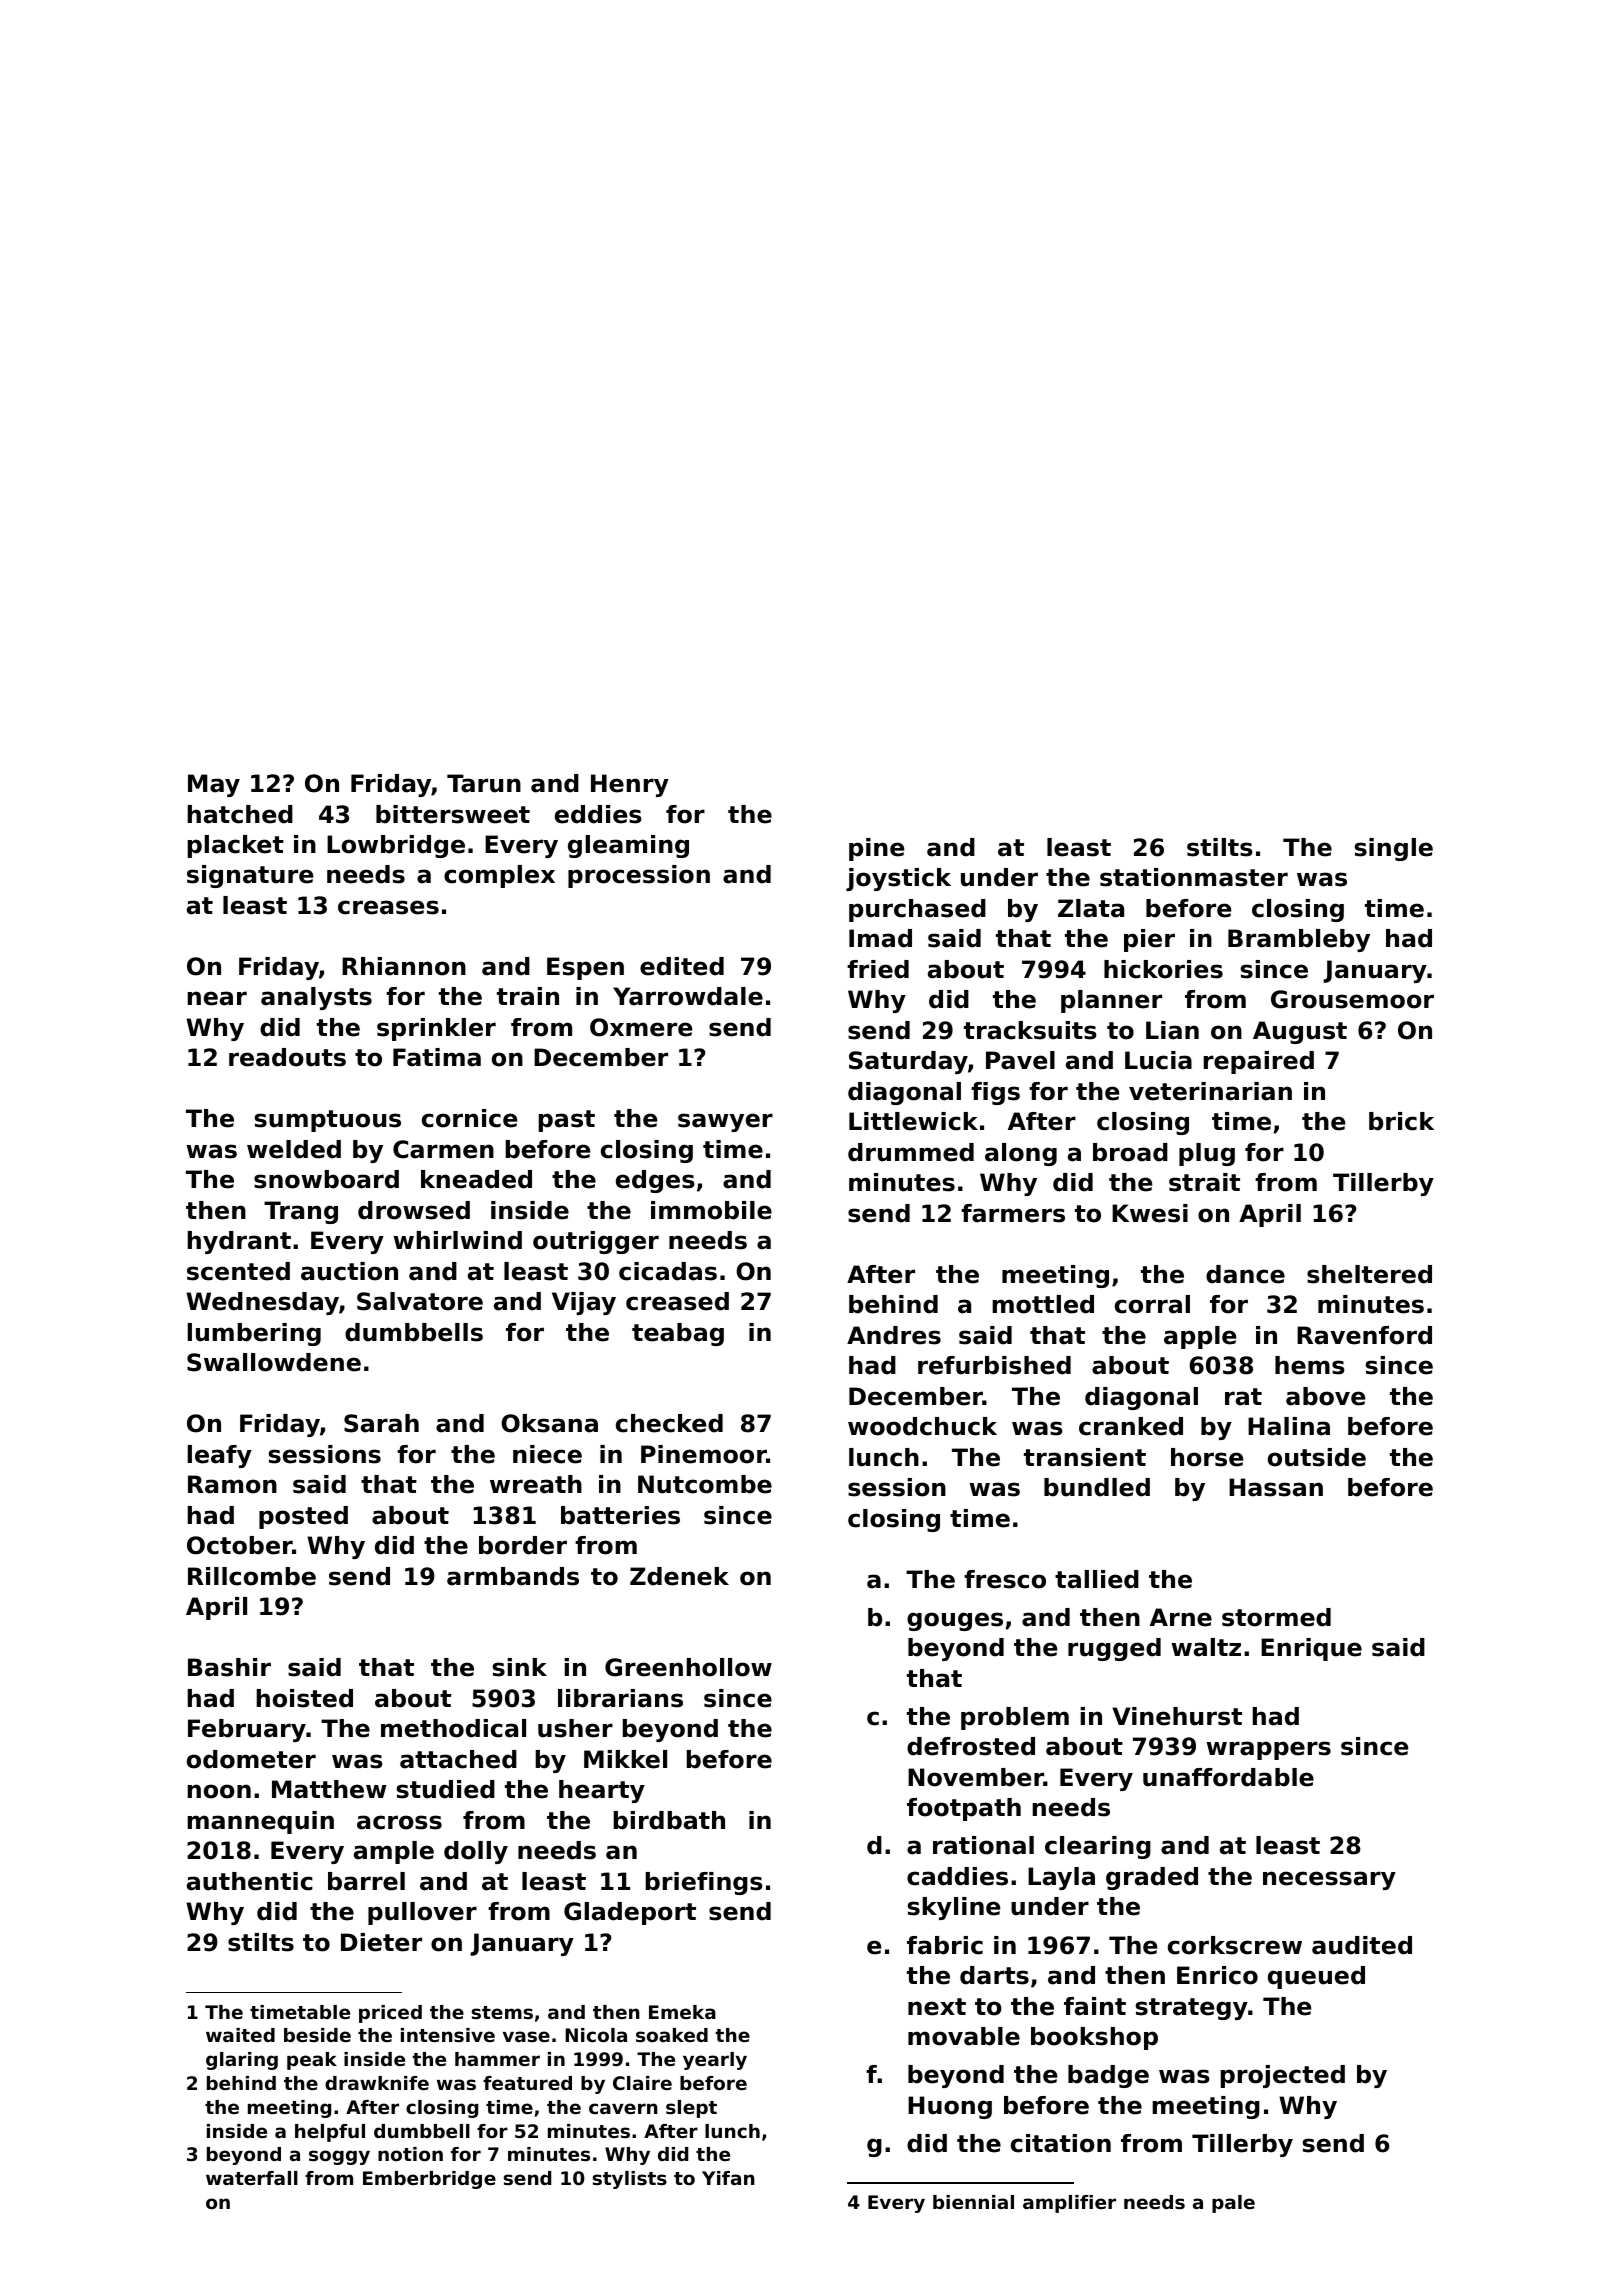 This document has width=1620, height=2292. What do you see at coordinates (1268, 1750) in the document?
I see `wrappers` at bounding box center [1268, 1750].
